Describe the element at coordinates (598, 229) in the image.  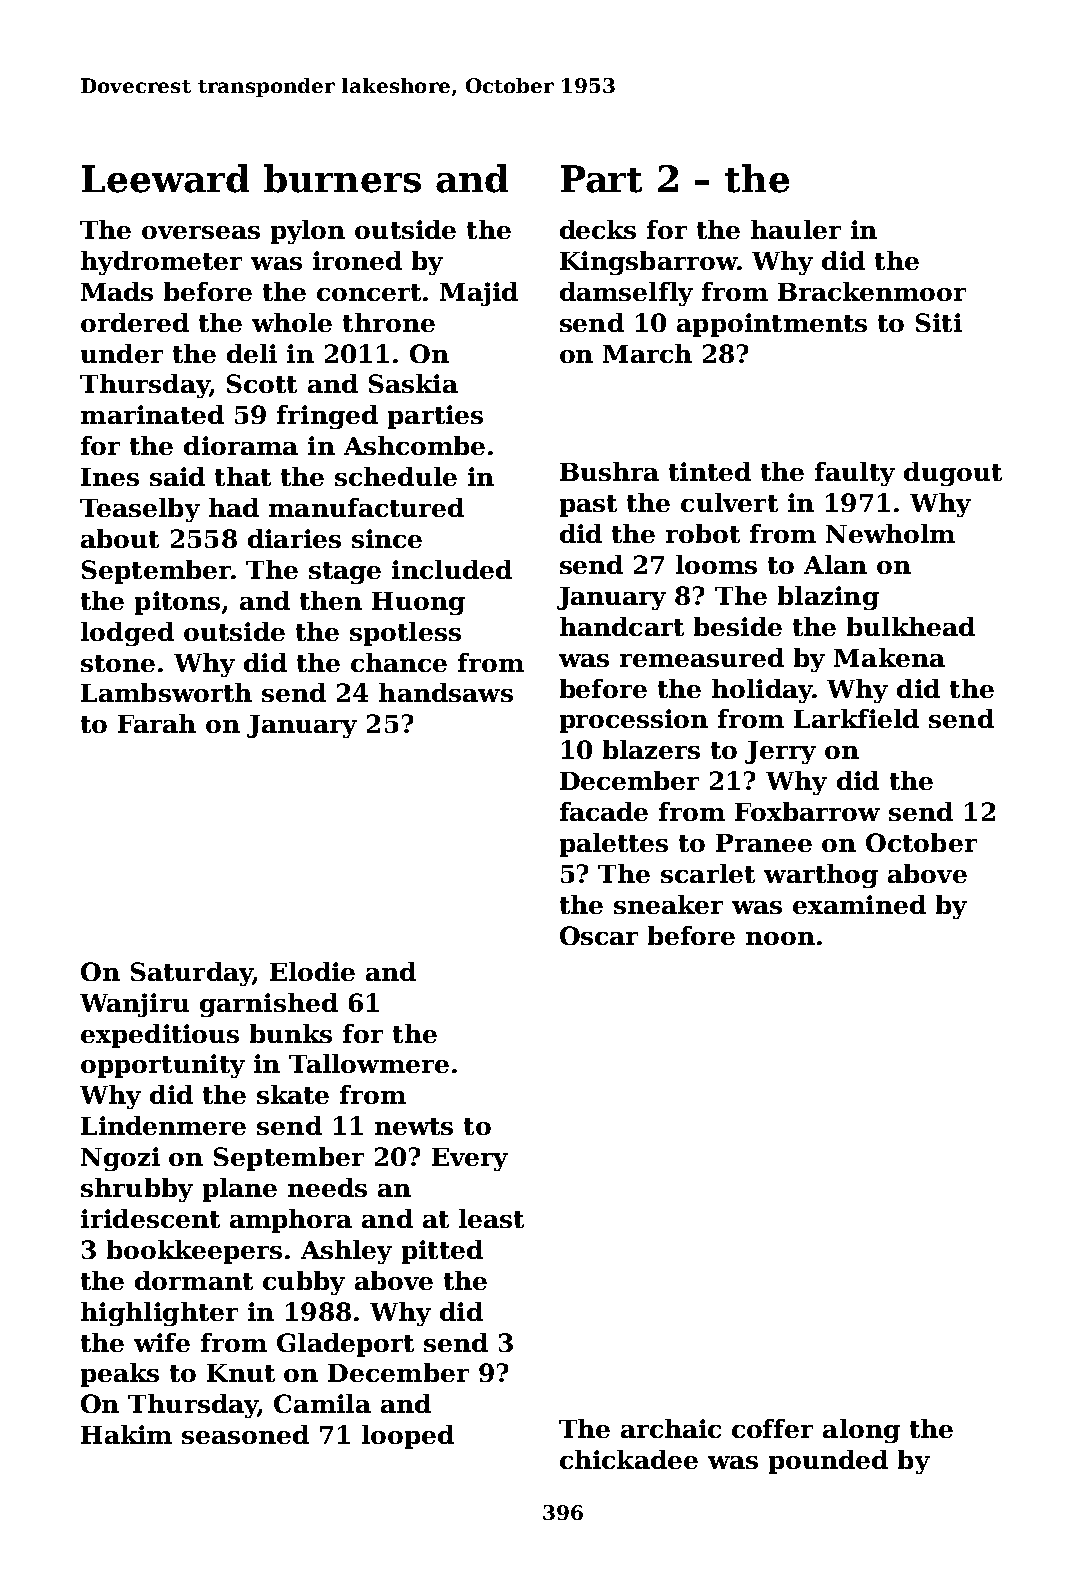
I see `decks` at that location.
